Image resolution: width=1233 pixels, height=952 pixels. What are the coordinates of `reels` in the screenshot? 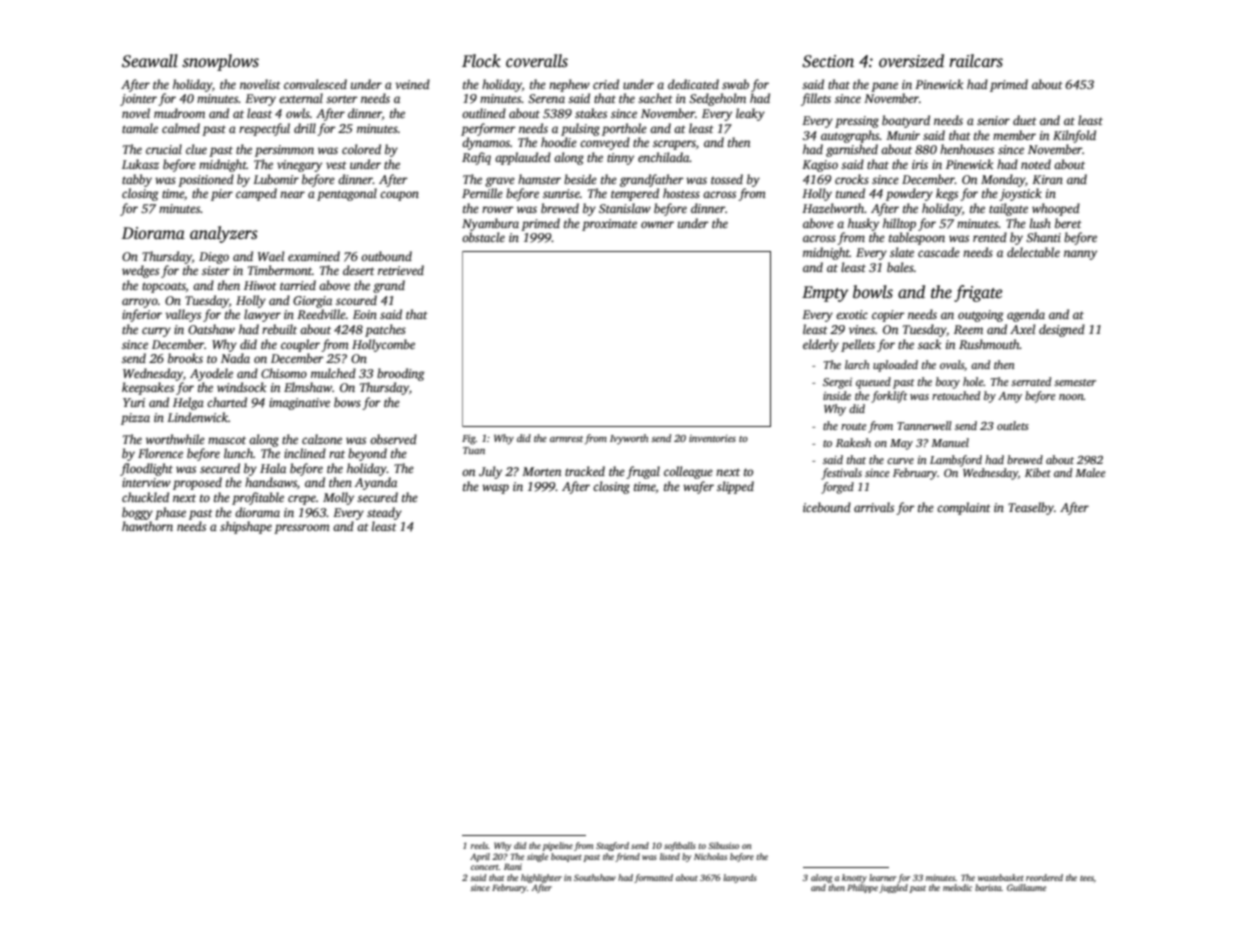 It's located at (479, 845).
